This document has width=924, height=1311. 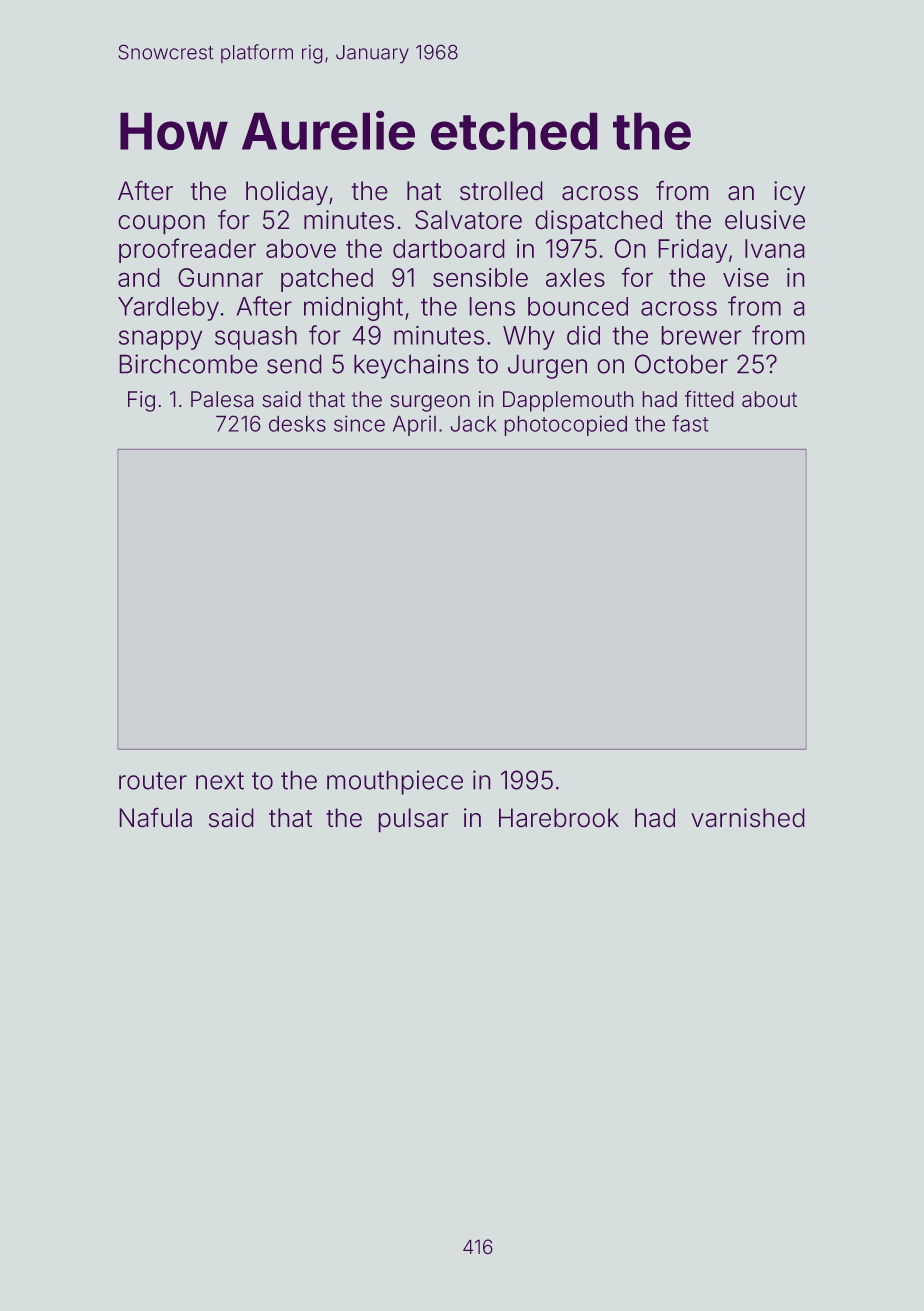 What do you see at coordinates (690, 423) in the document?
I see `fast` at bounding box center [690, 423].
